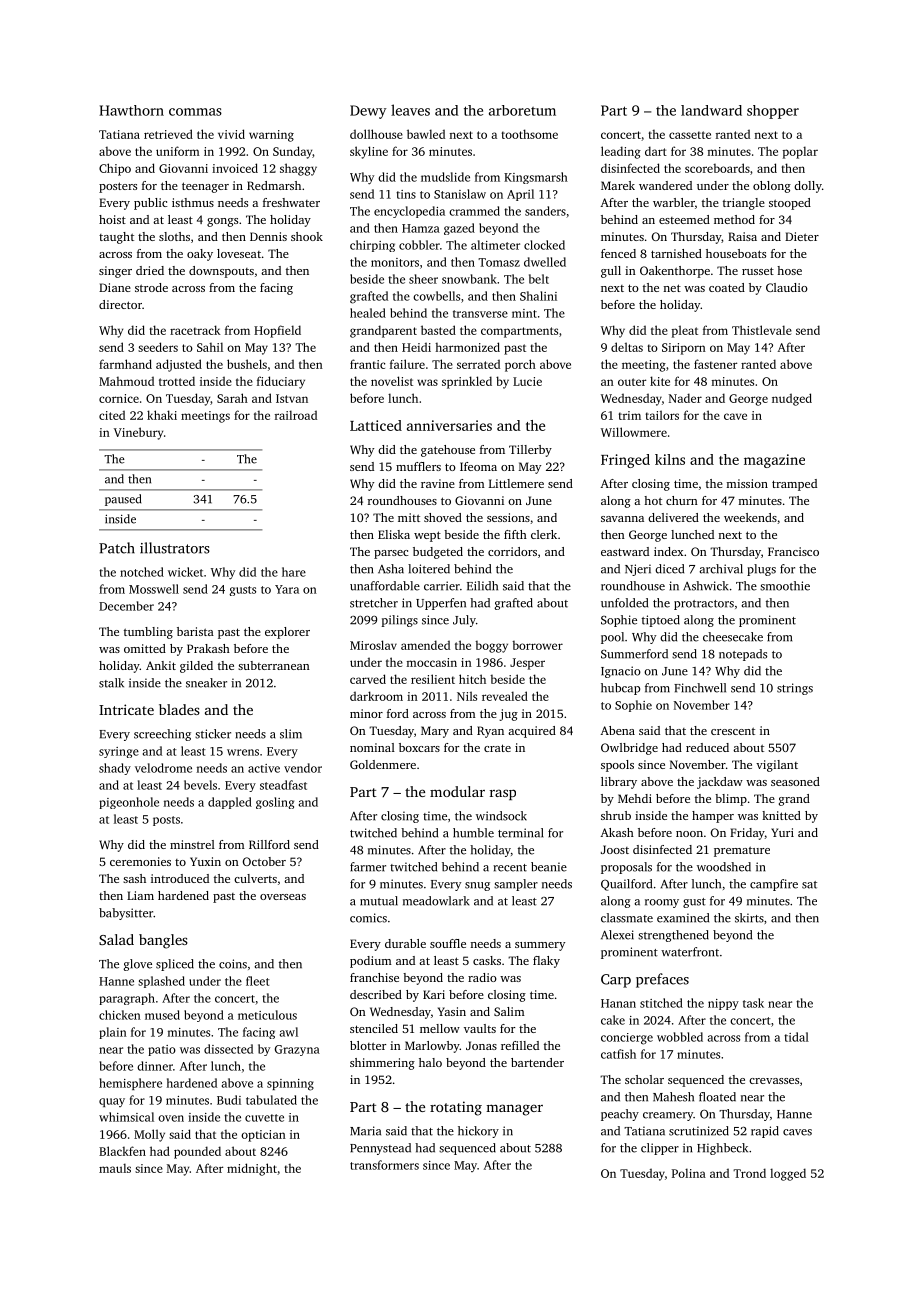 Image resolution: width=924 pixels, height=1308 pixels. What do you see at coordinates (192, 844) in the screenshot?
I see `minstrel` at bounding box center [192, 844].
